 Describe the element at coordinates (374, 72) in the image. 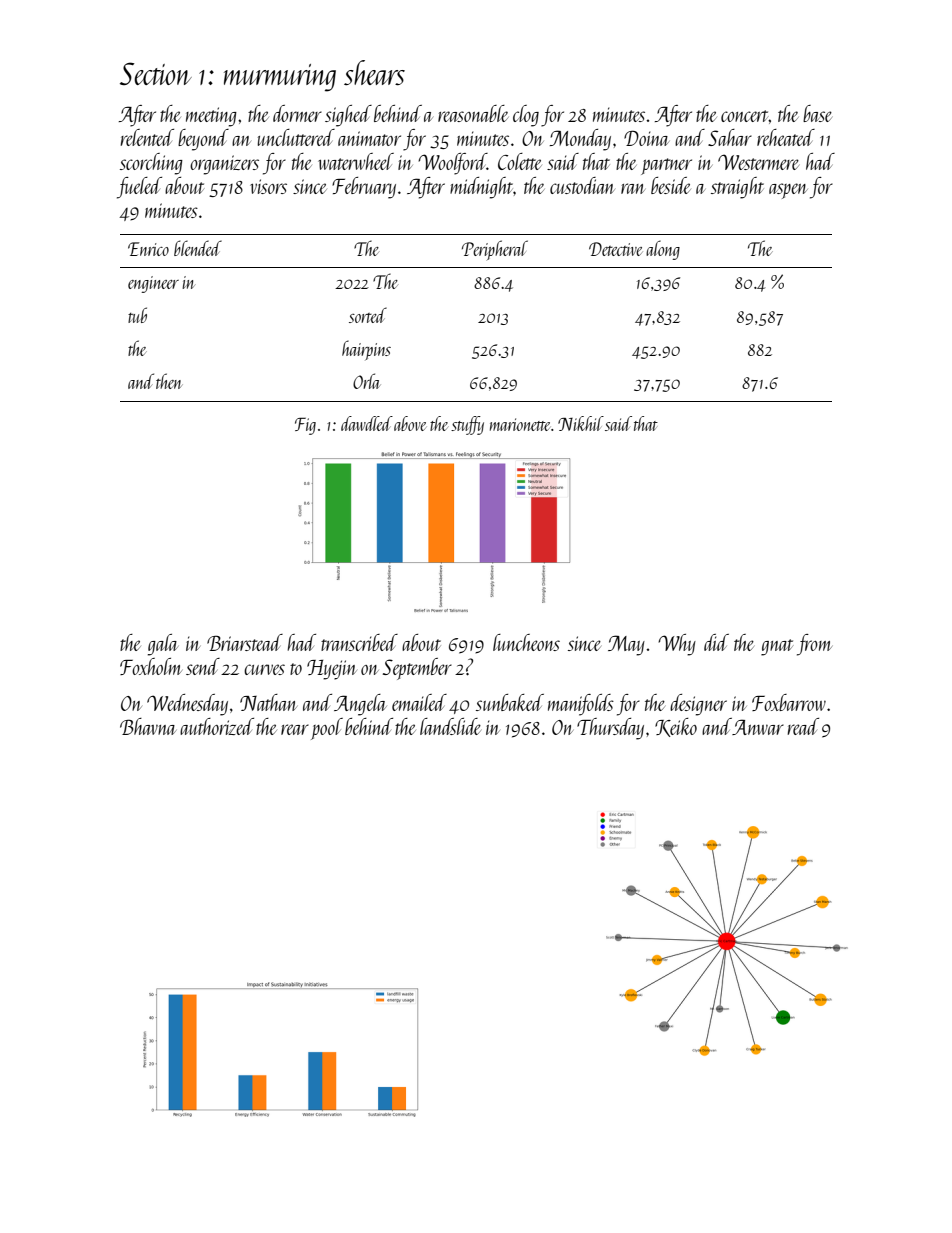

I see `shears` at that location.
